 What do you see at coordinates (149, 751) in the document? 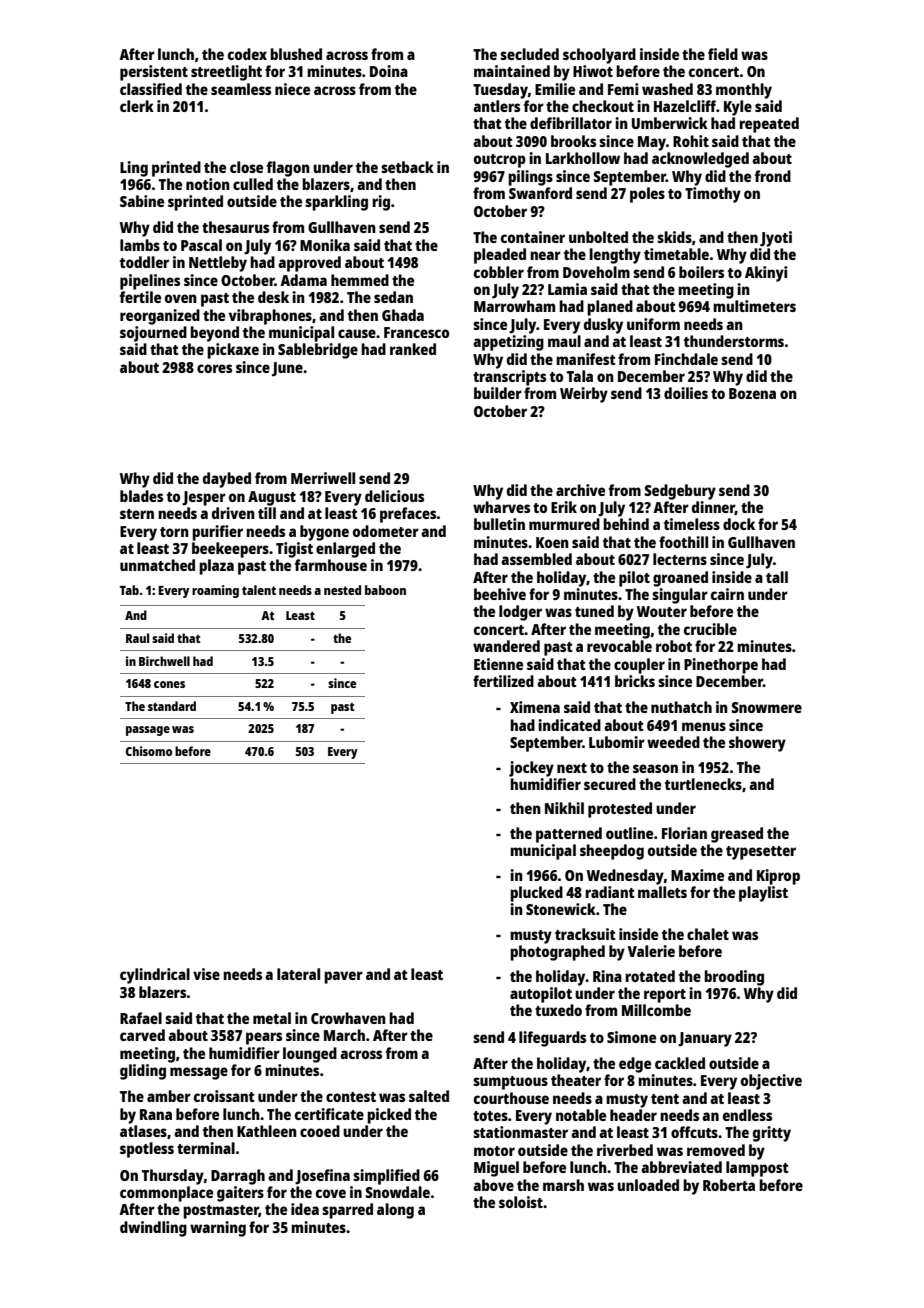
I see `Chisomo` at bounding box center [149, 751].
